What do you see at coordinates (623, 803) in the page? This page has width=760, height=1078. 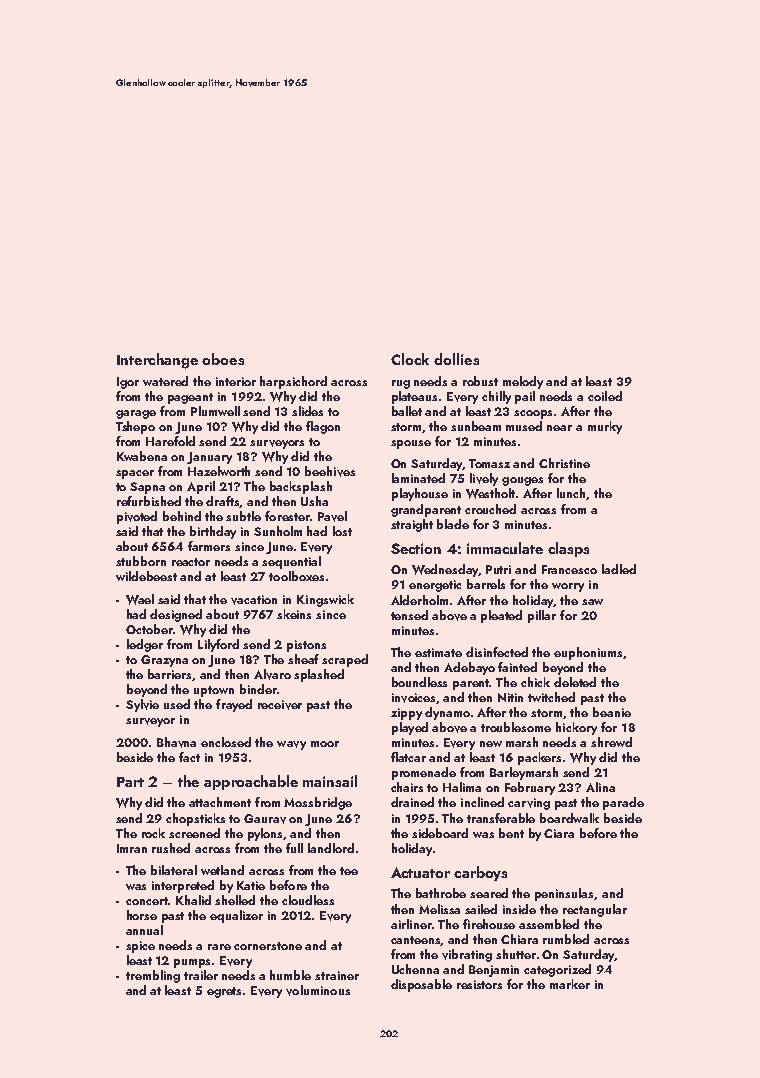 I see `parade` at bounding box center [623, 803].
